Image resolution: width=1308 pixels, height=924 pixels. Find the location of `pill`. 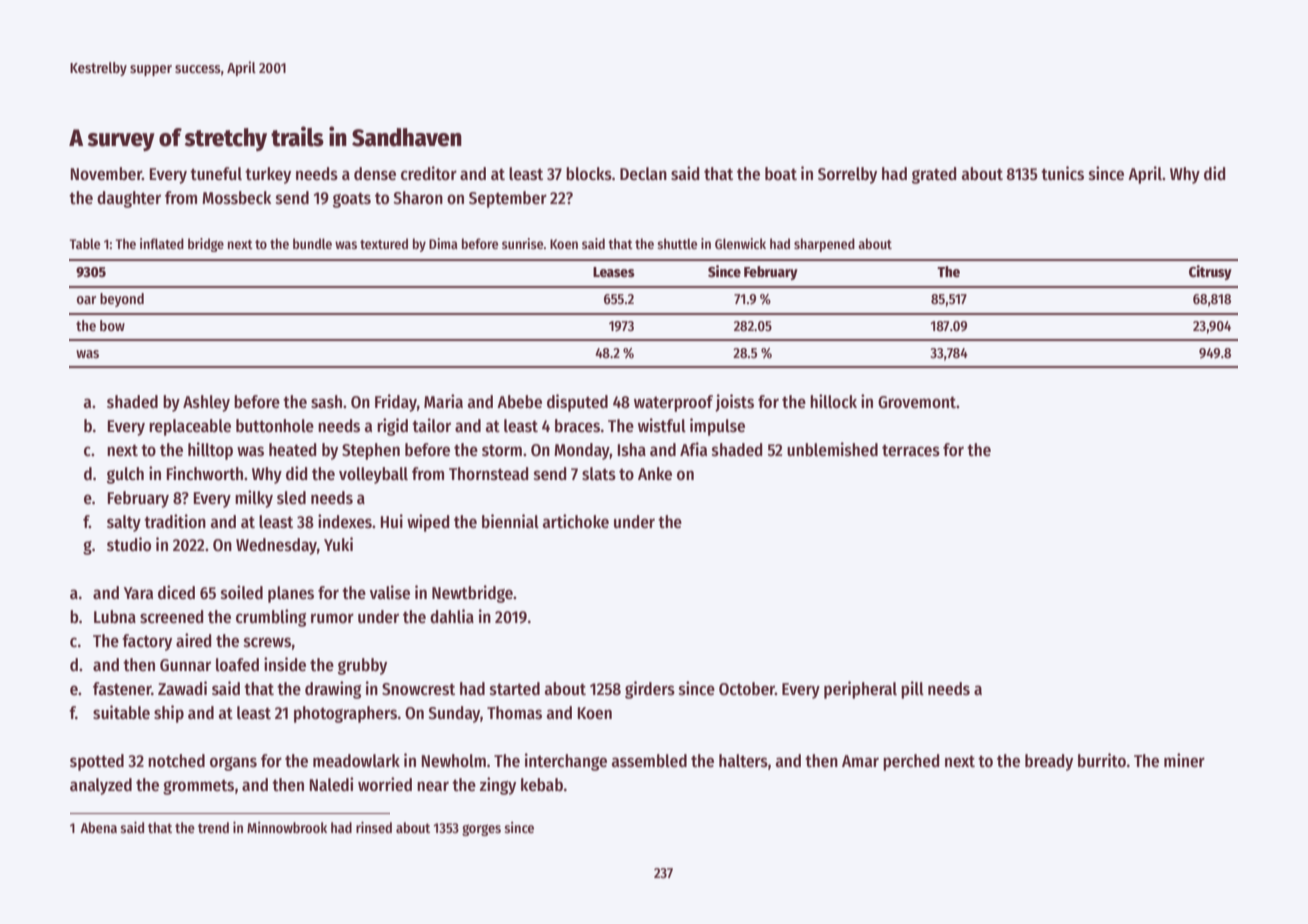

pill is located at coordinates (912, 690).
